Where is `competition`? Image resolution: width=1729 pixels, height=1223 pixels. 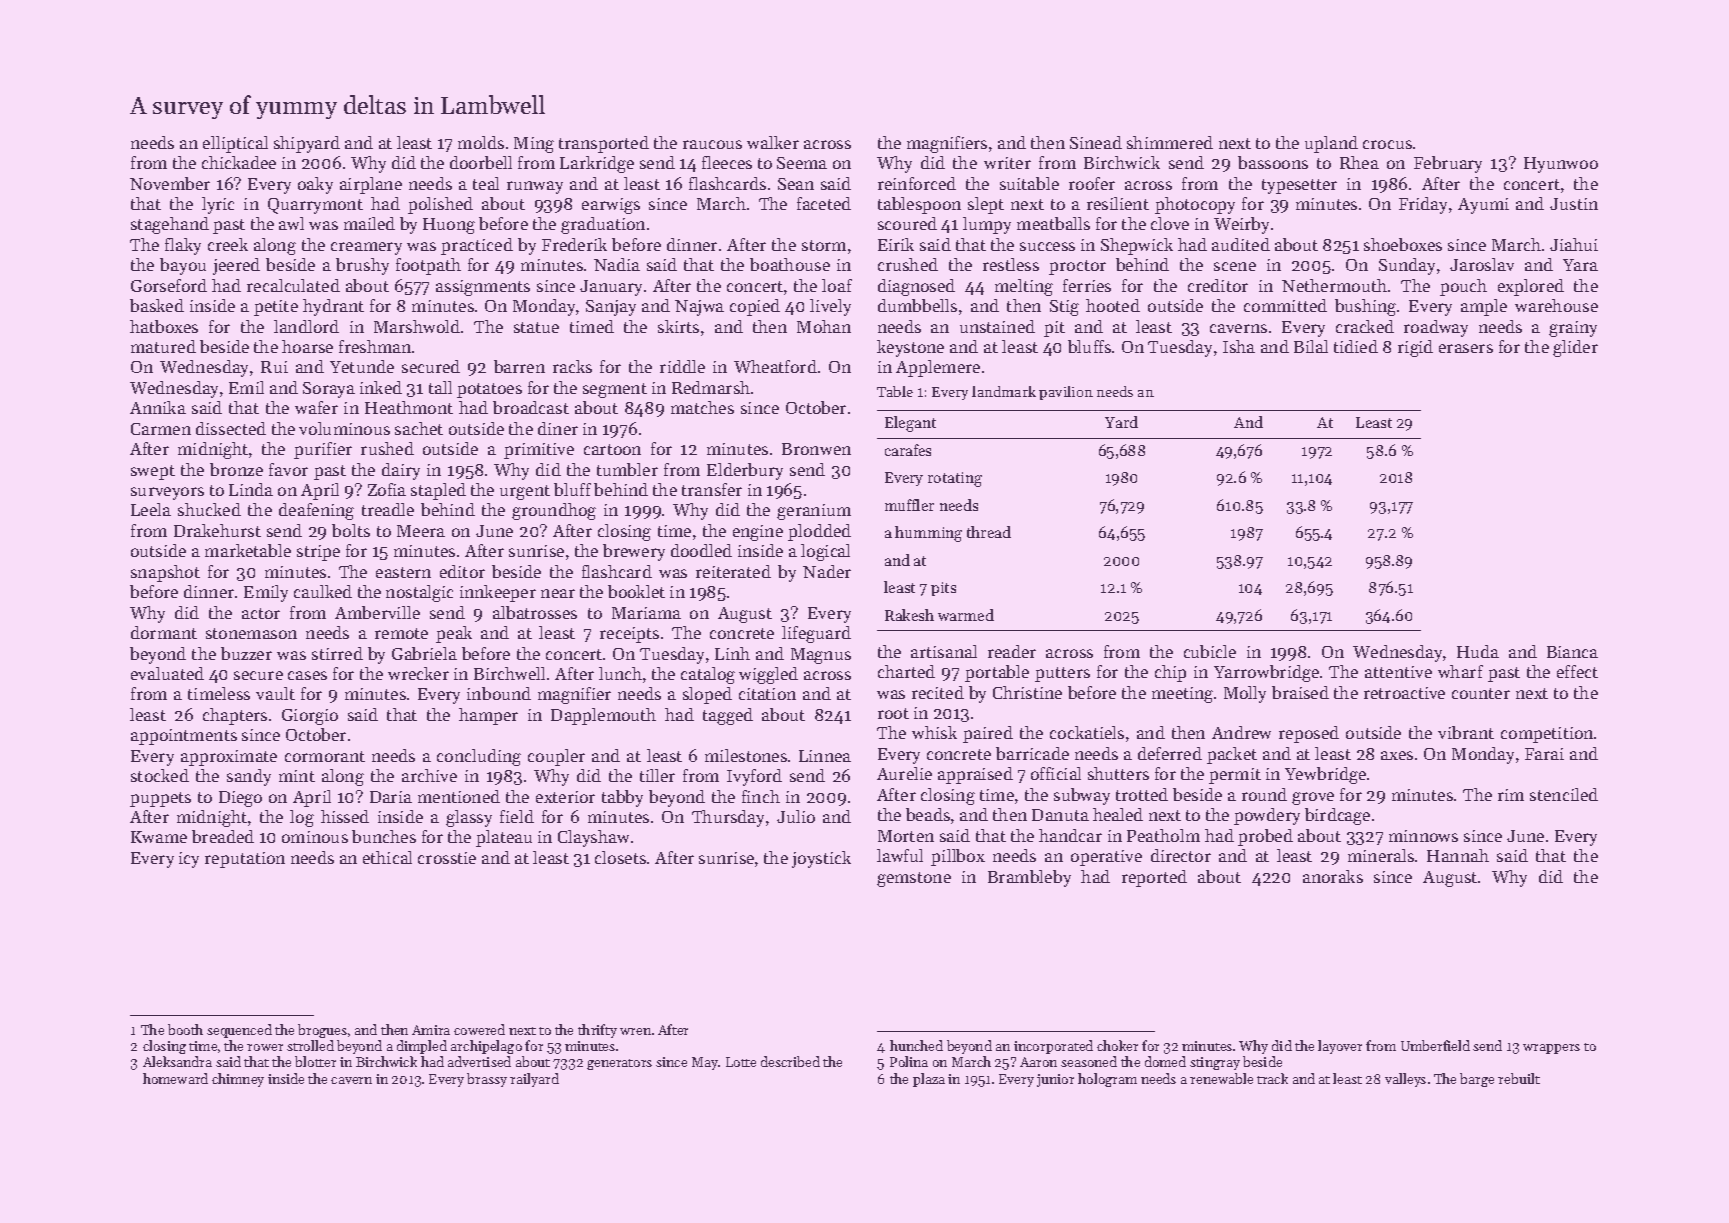
competition is located at coordinates (1547, 735).
